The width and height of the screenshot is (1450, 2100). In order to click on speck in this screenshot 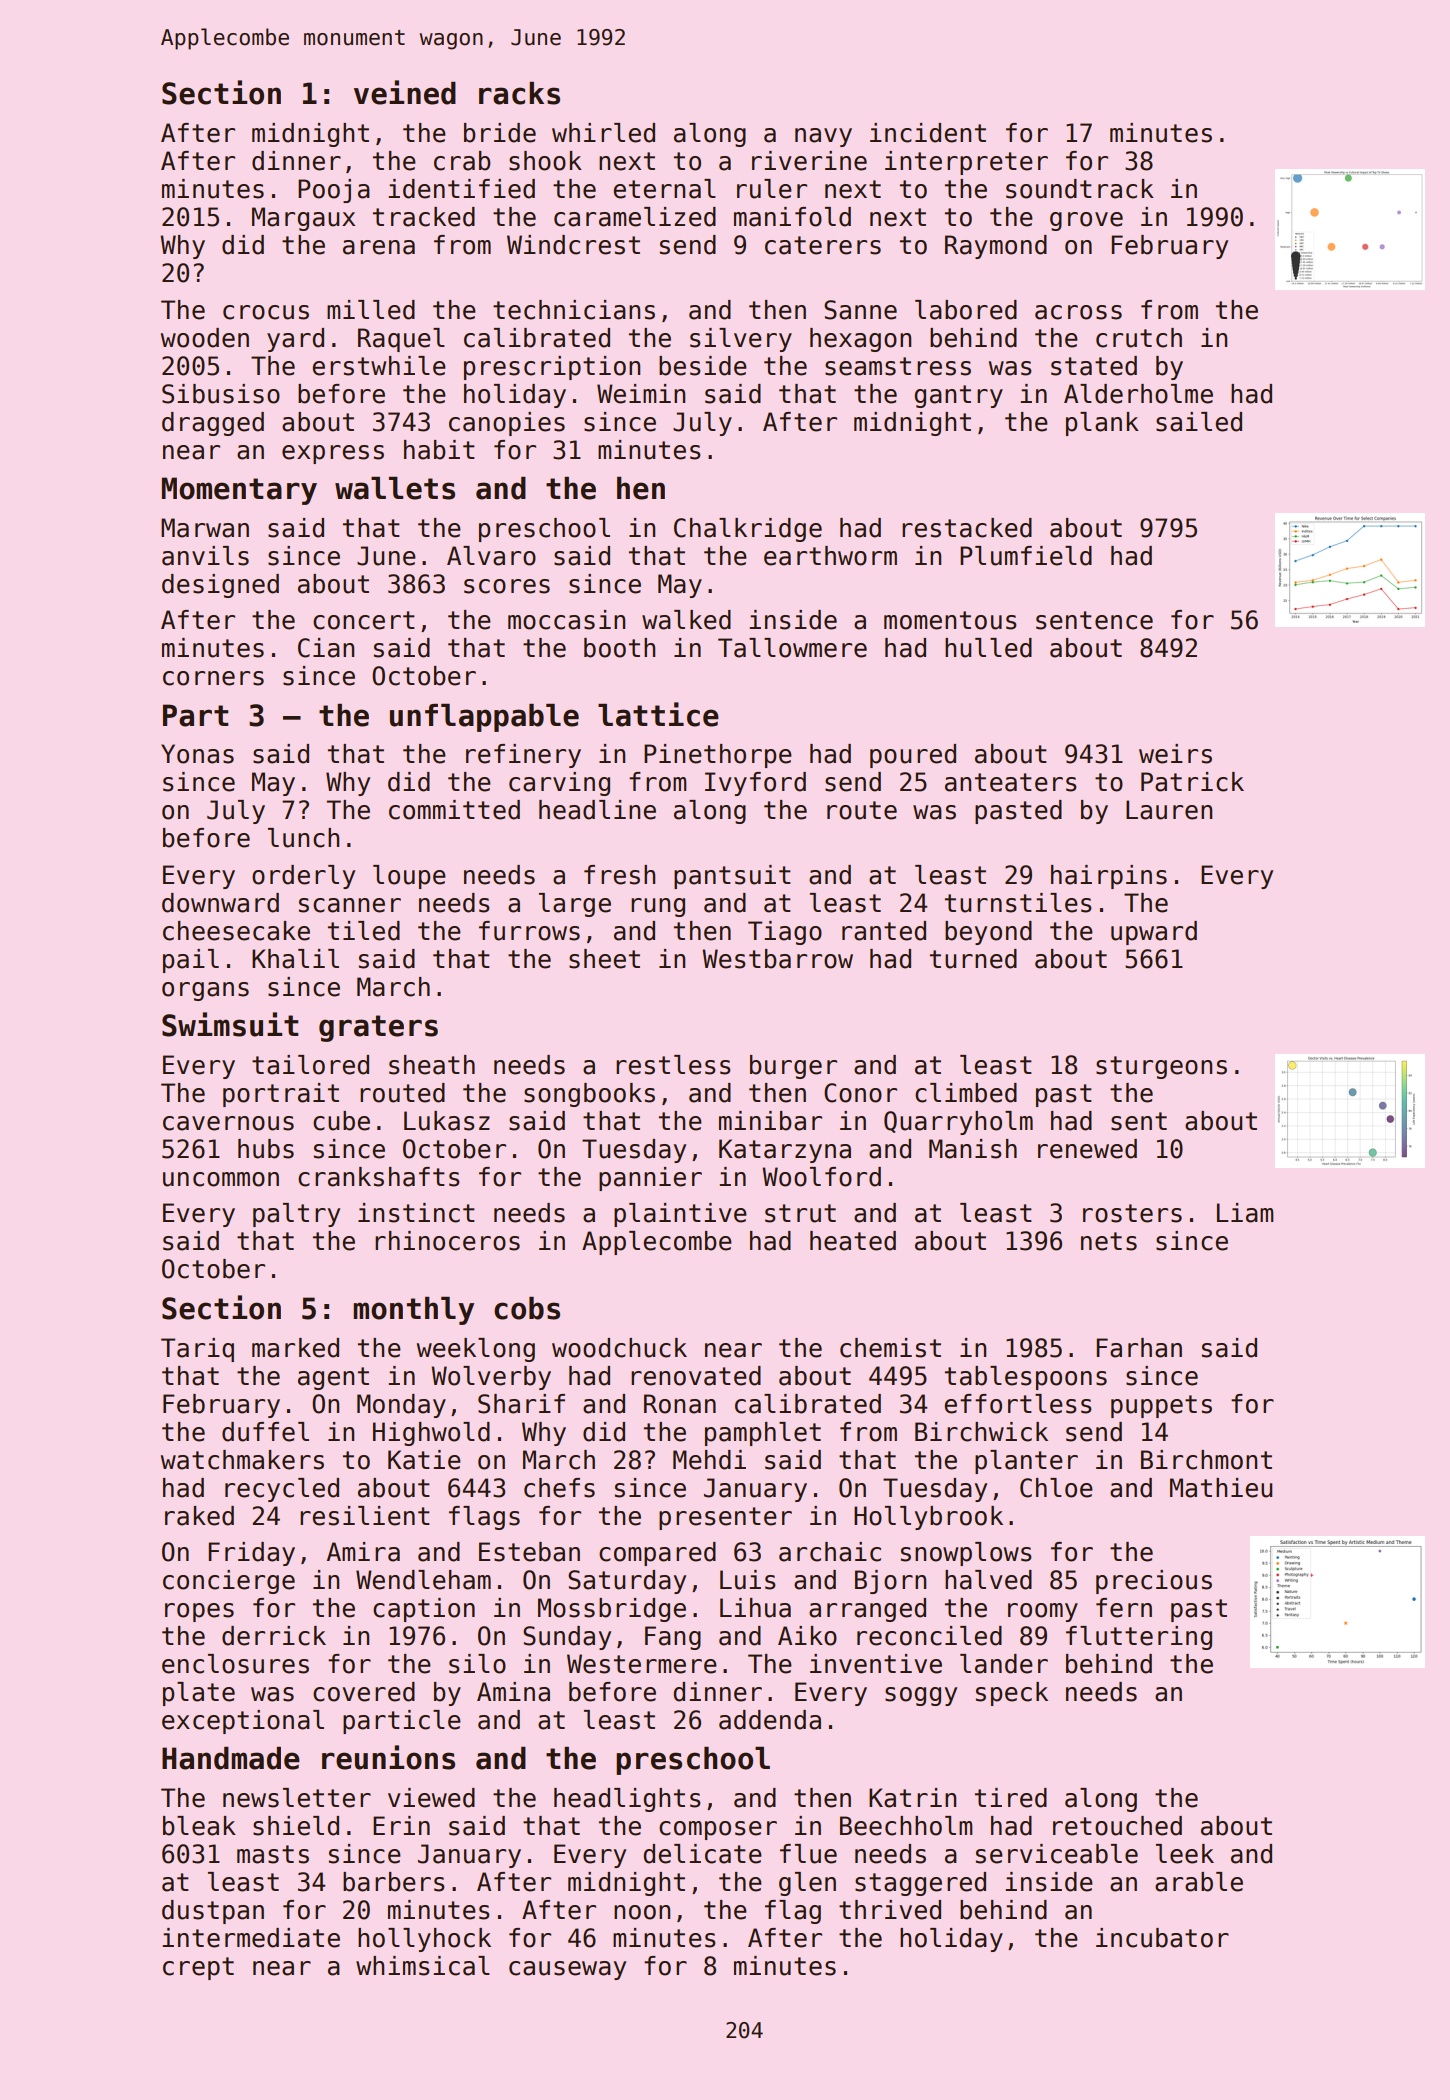, I will do `click(1012, 1694)`.
